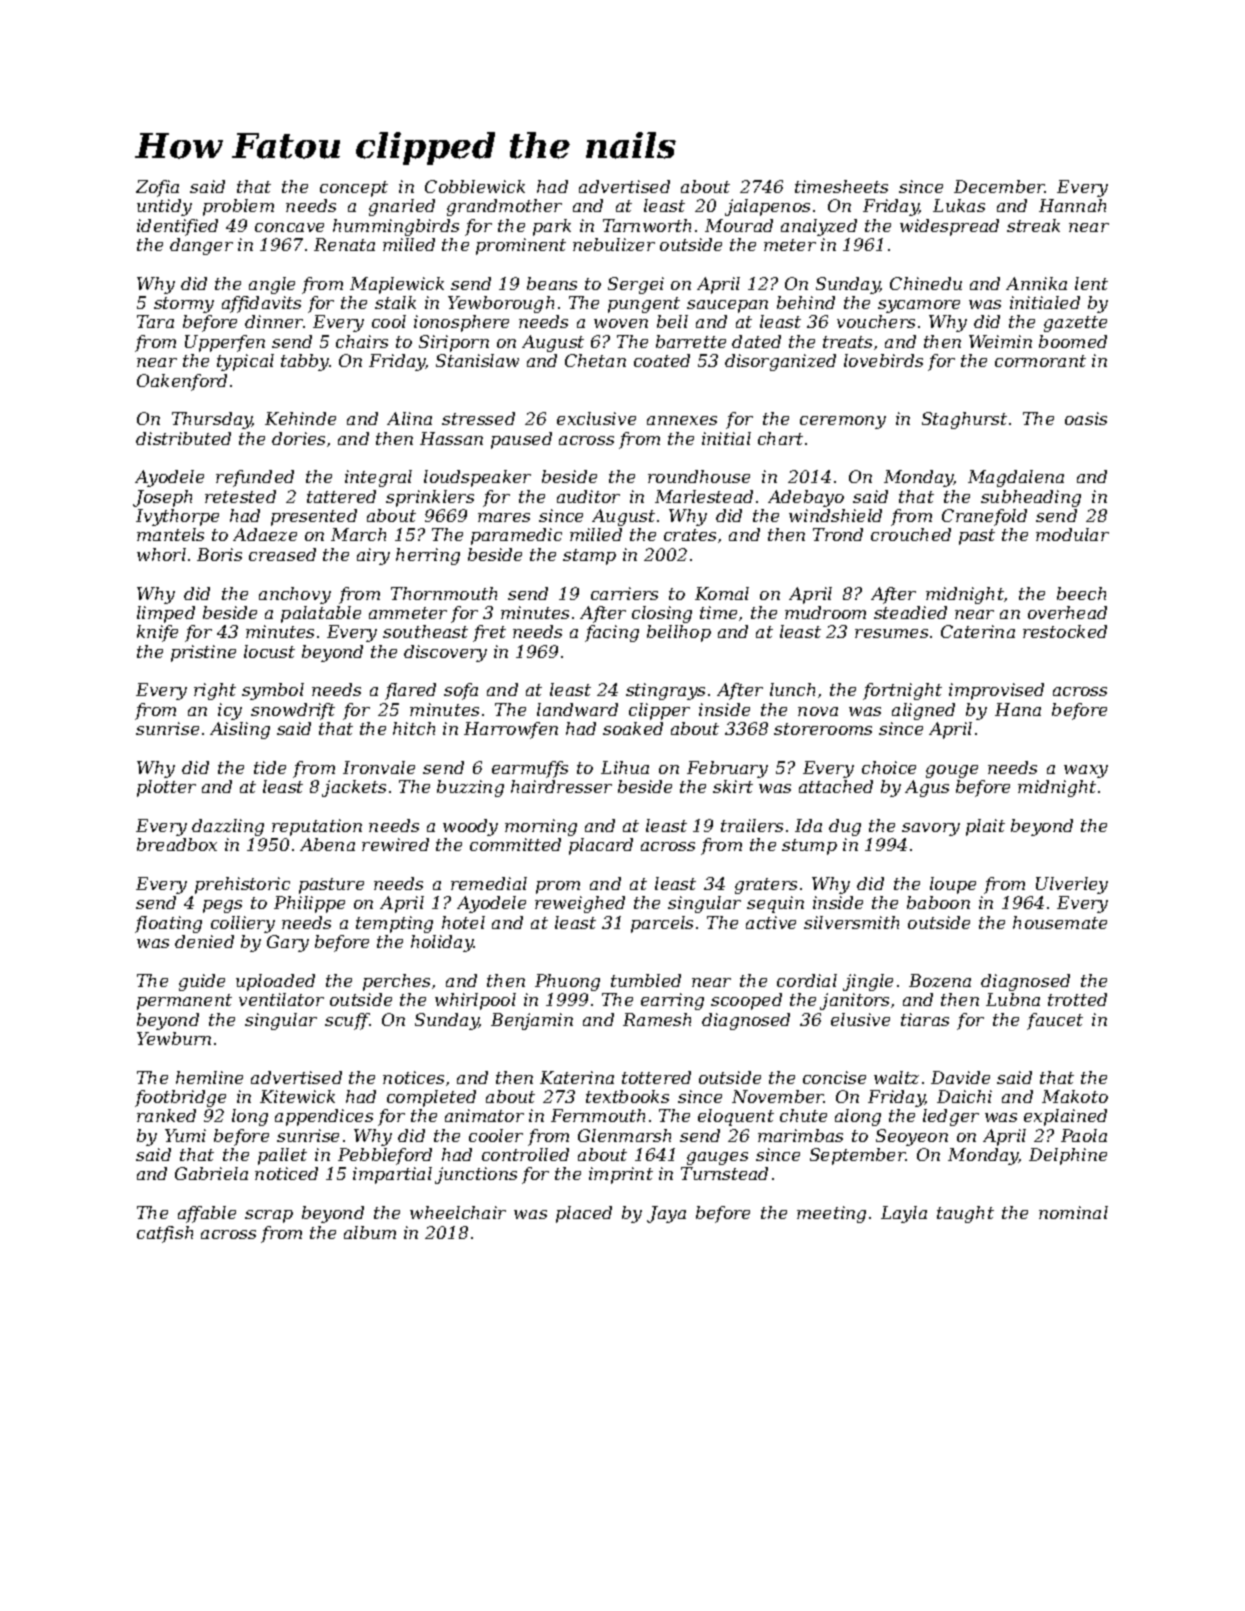 This image has height=1611, width=1245. Describe the element at coordinates (1072, 534) in the image. I see `modular` at that location.
